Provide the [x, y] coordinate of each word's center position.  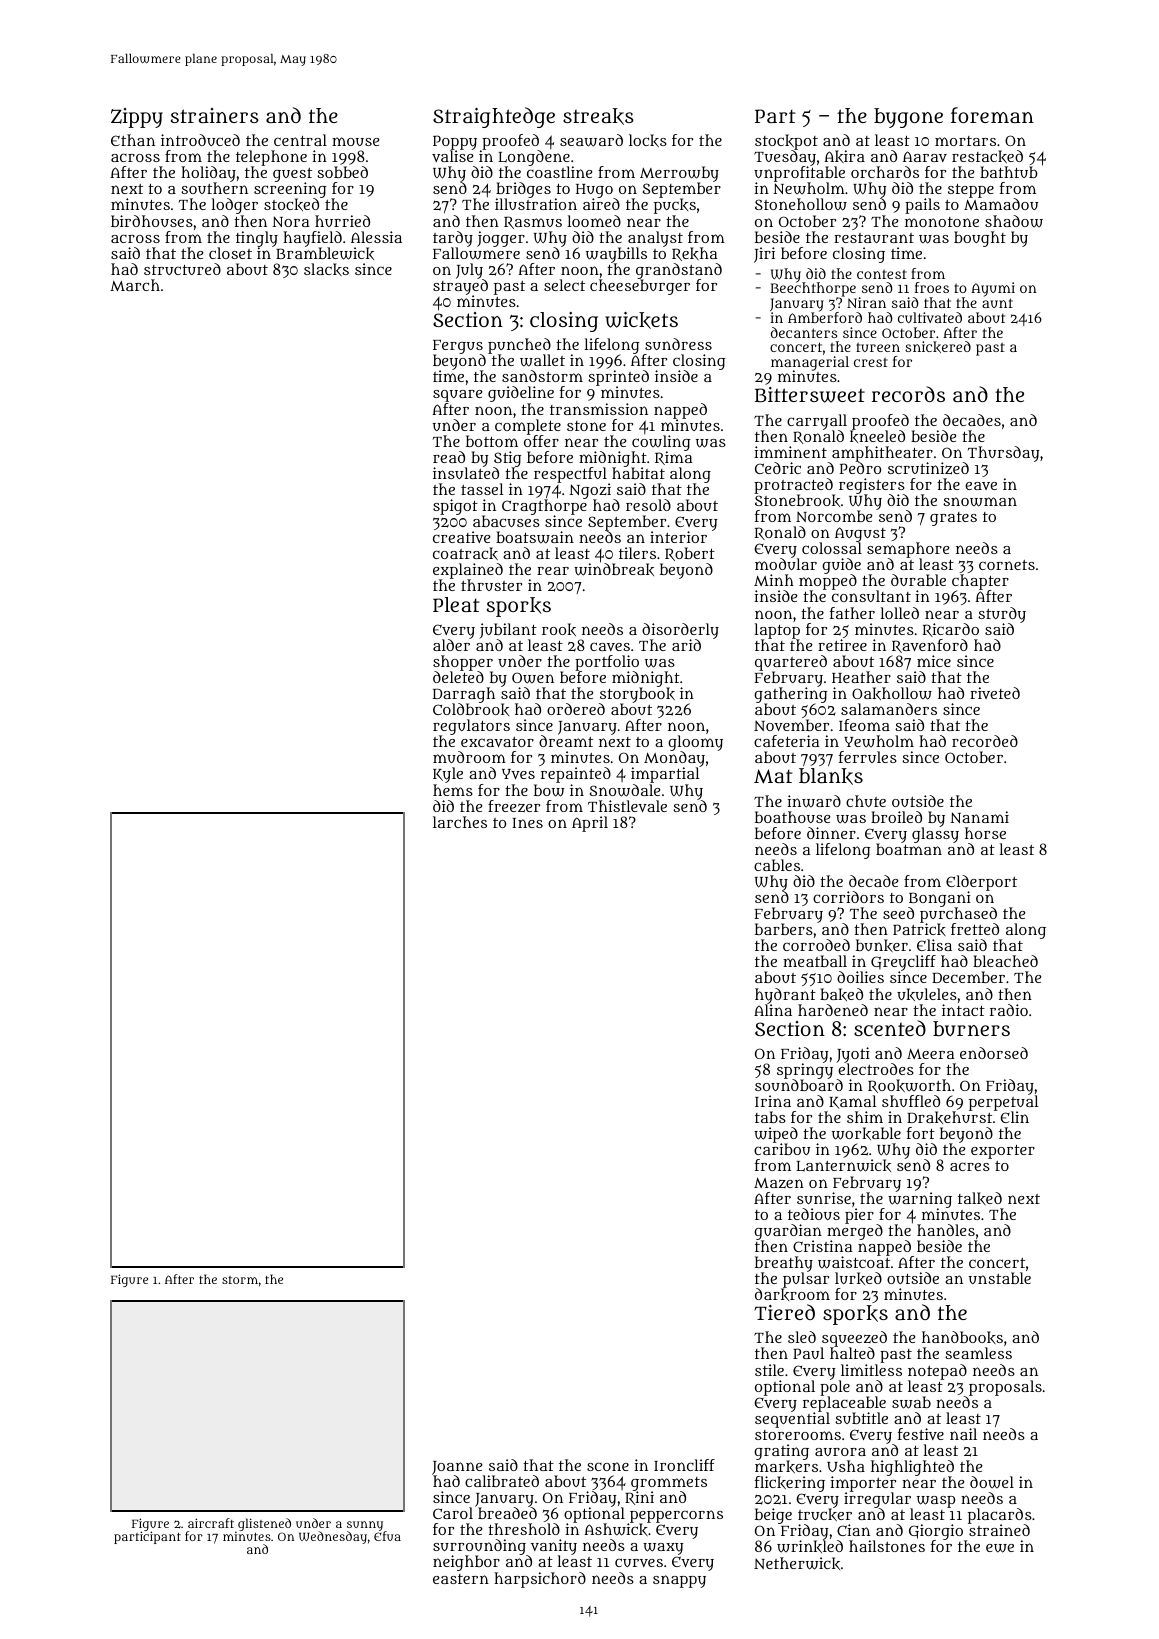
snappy [679, 1581]
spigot [455, 507]
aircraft [211, 1523]
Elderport [981, 883]
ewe [1000, 1548]
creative [461, 537]
